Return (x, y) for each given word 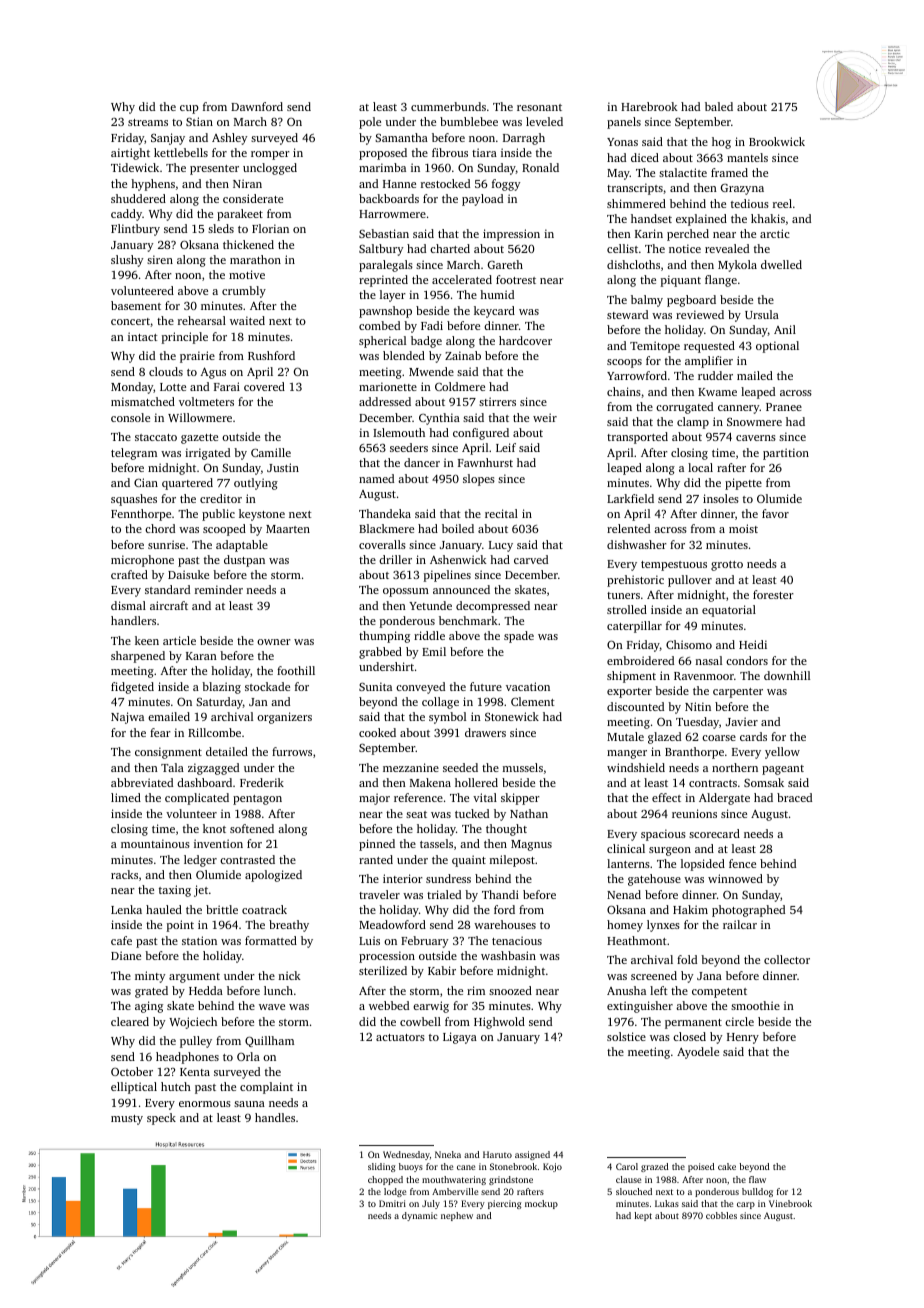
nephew (457, 1216)
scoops (624, 363)
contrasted (247, 859)
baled (719, 106)
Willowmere (200, 417)
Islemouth (399, 432)
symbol (447, 718)
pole (370, 123)
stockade (267, 686)
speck (161, 1119)
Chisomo (689, 644)
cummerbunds (448, 106)
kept (643, 1216)
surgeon (670, 851)
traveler (379, 894)
